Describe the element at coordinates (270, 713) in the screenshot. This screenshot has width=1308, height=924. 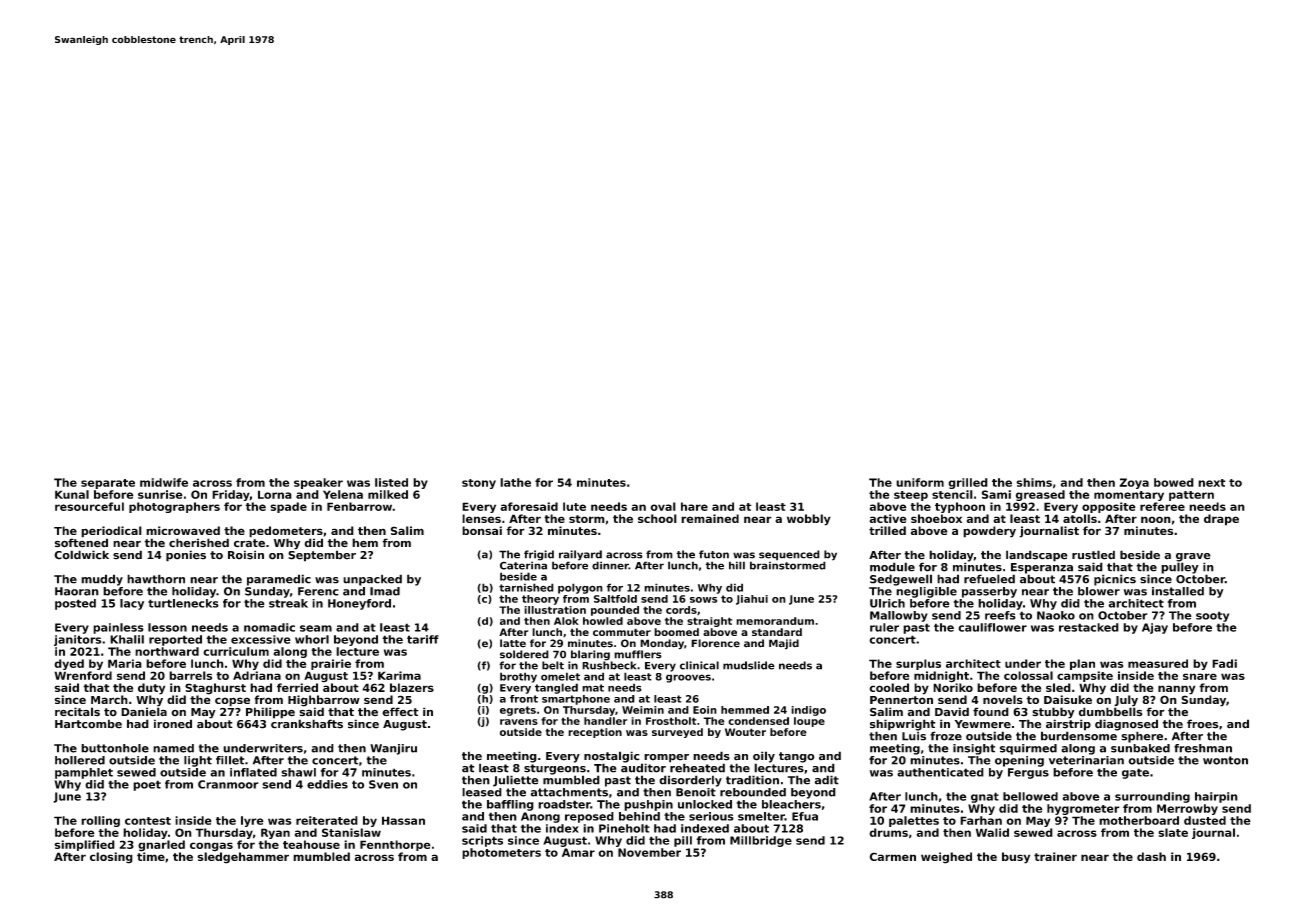
I see `Philippe` at that location.
